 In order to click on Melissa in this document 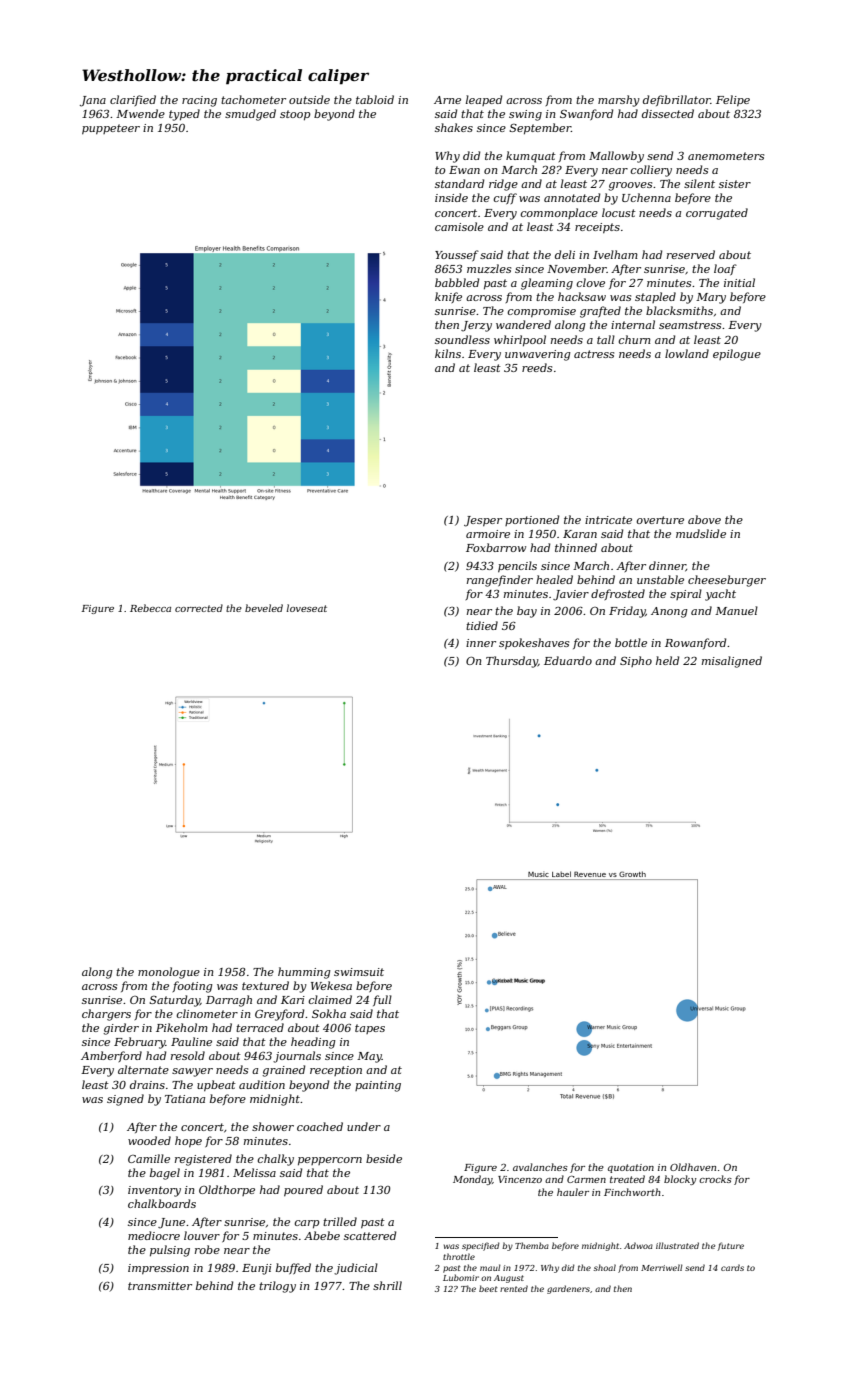, I will do `click(254, 1172)`.
